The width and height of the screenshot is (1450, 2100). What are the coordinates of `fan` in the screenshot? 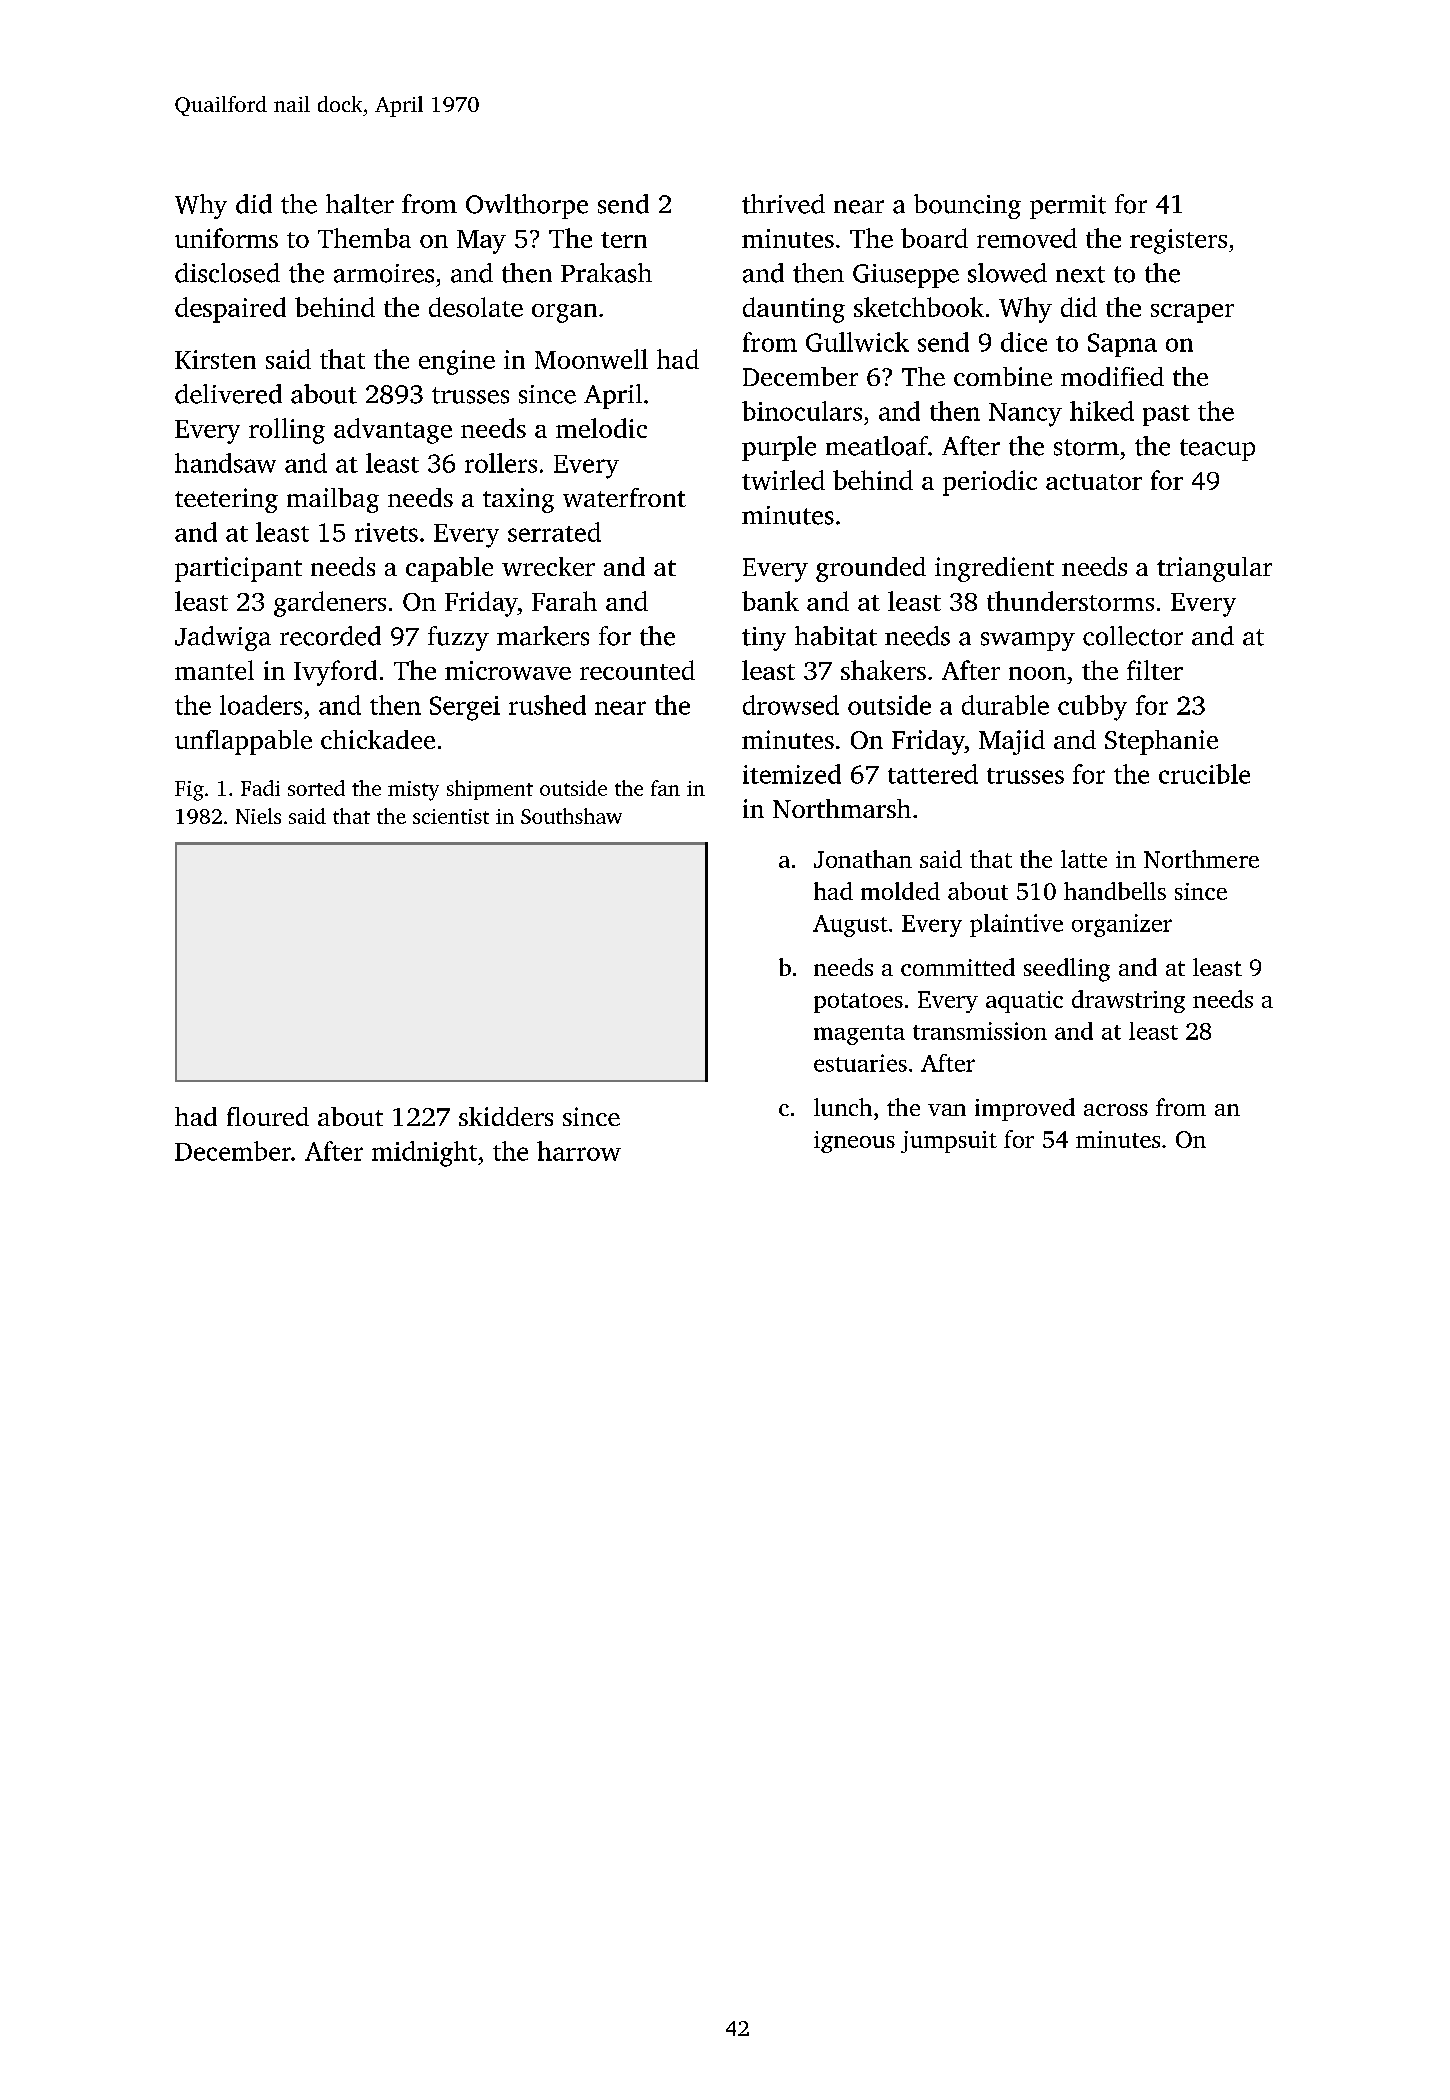 It's located at (665, 788).
